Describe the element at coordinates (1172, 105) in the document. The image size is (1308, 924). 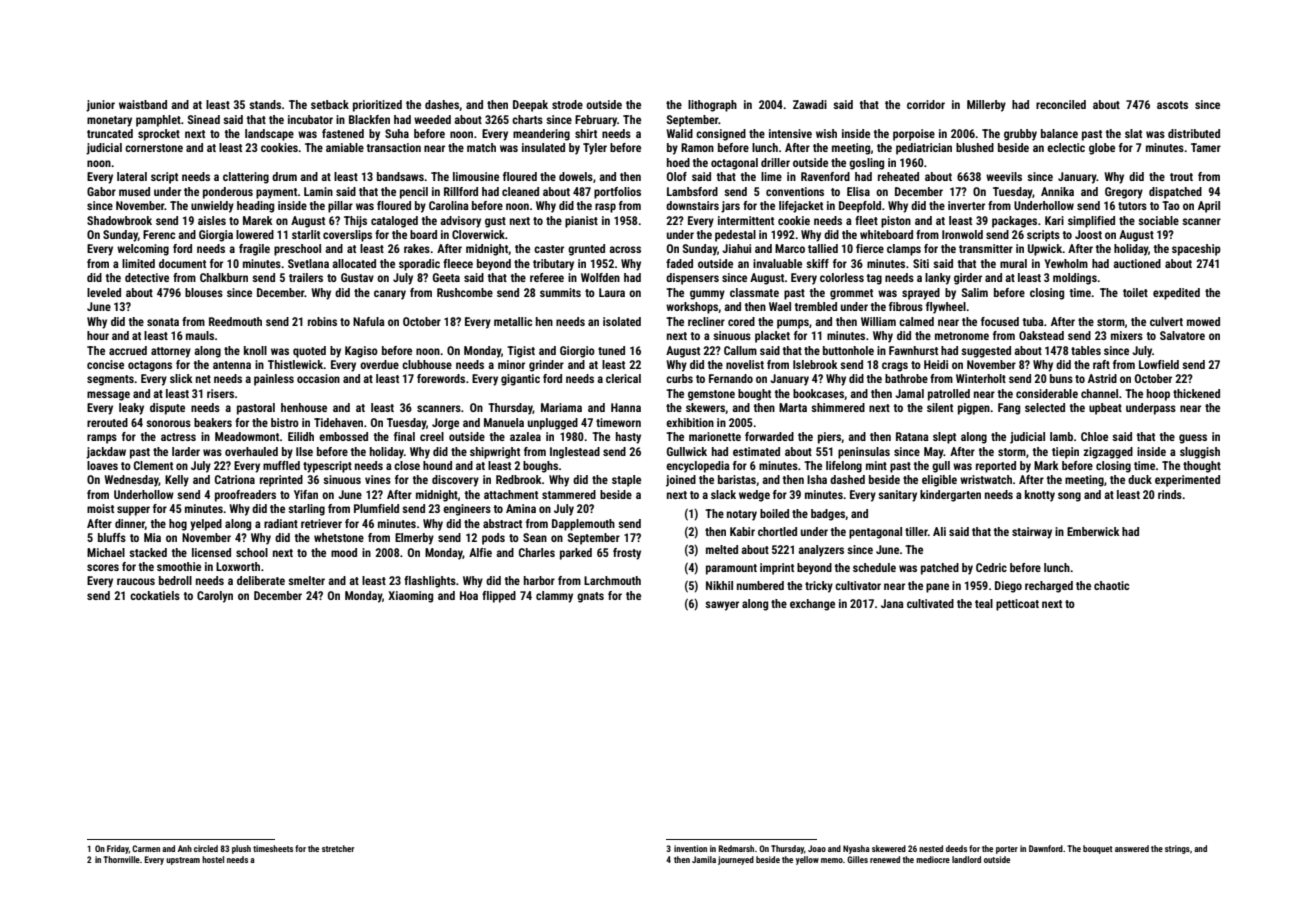
I see `ascots` at that location.
